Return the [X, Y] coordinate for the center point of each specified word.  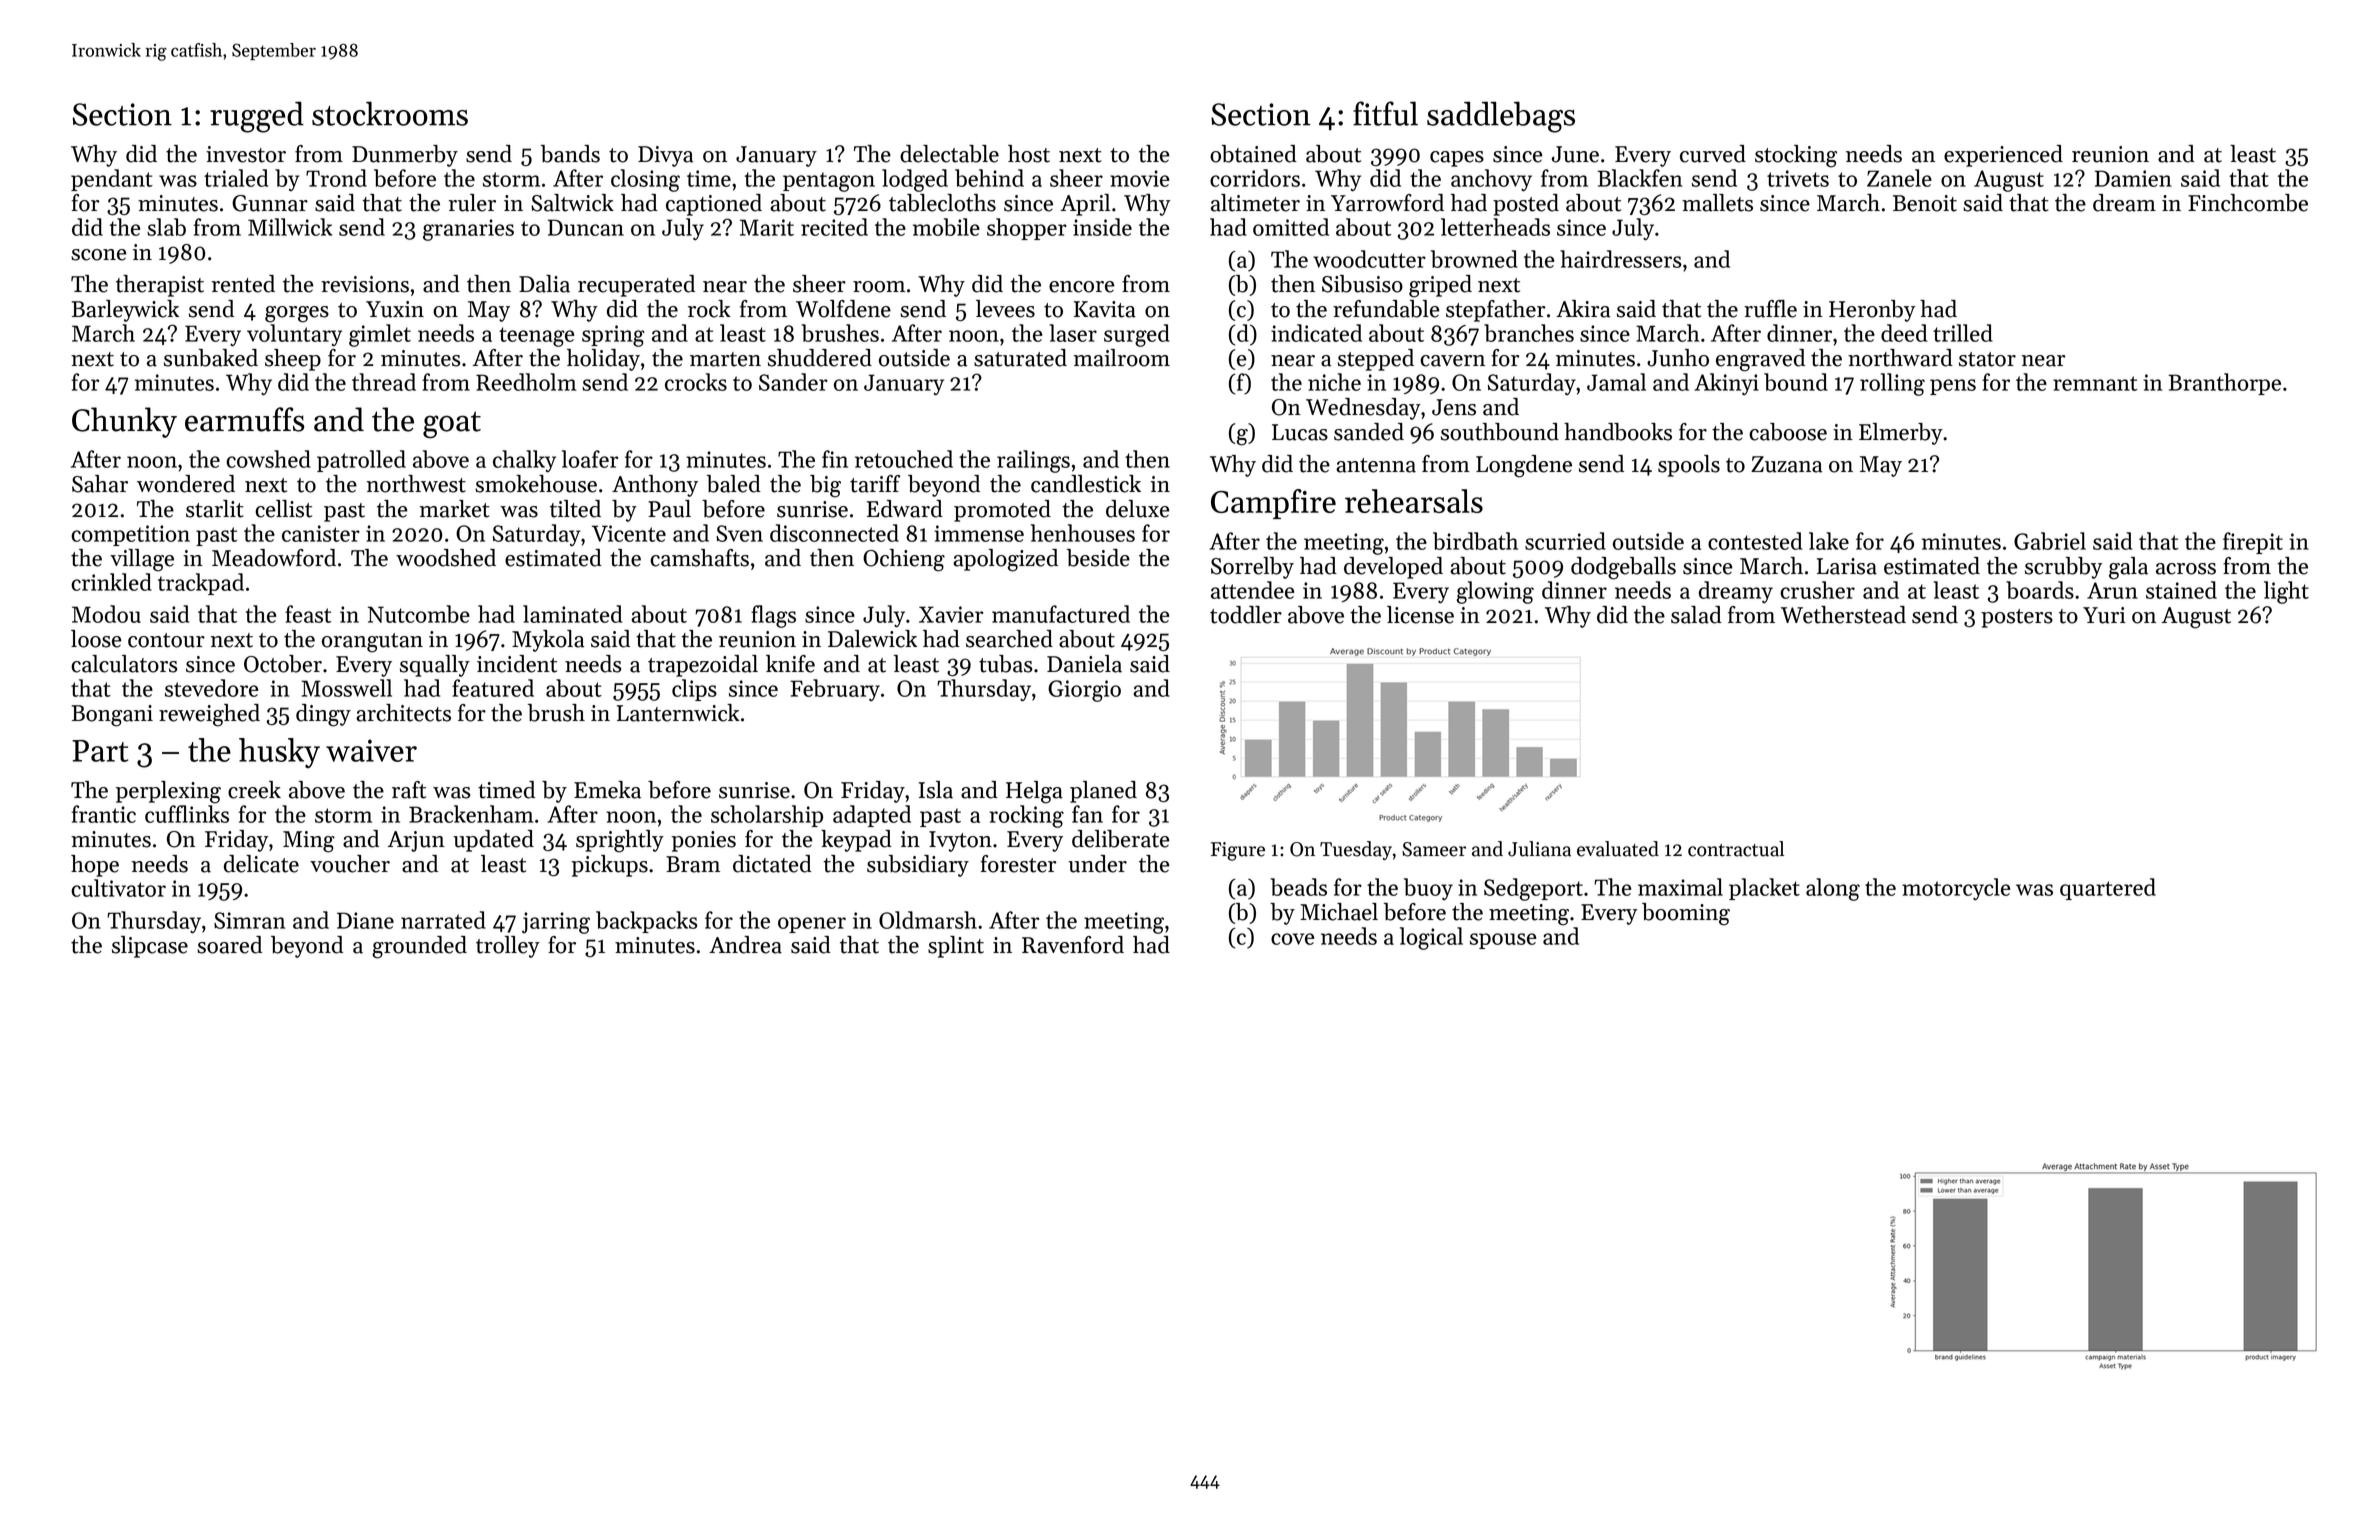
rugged [257, 117]
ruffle [1770, 309]
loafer [590, 459]
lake [1829, 541]
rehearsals [1414, 501]
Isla [936, 790]
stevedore [211, 688]
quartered [2108, 889]
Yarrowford [1387, 203]
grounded [419, 947]
